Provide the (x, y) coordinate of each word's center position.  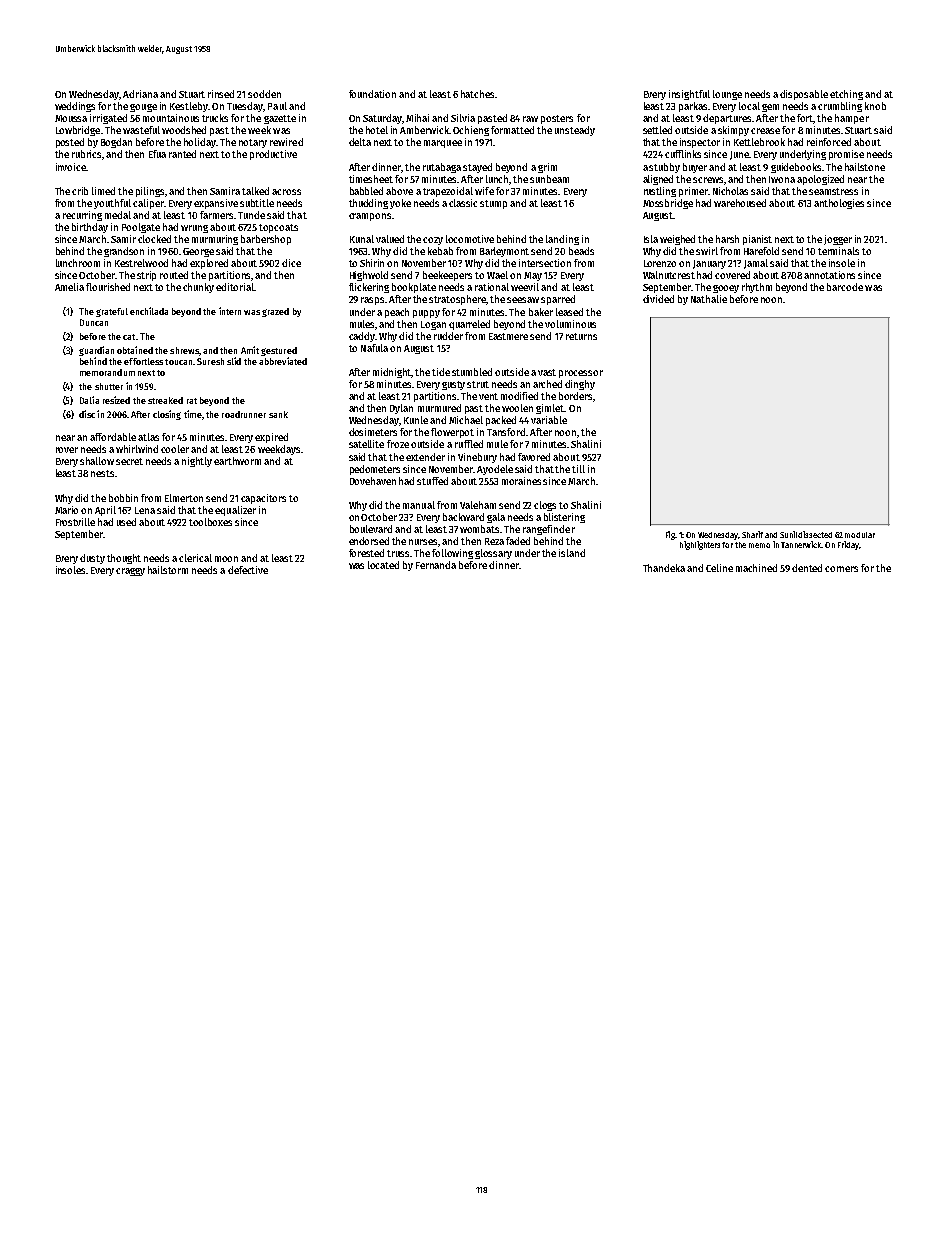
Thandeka (664, 568)
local (749, 106)
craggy (130, 572)
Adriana (140, 94)
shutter (109, 386)
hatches (477, 94)
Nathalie (709, 299)
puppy (426, 314)
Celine (719, 568)
